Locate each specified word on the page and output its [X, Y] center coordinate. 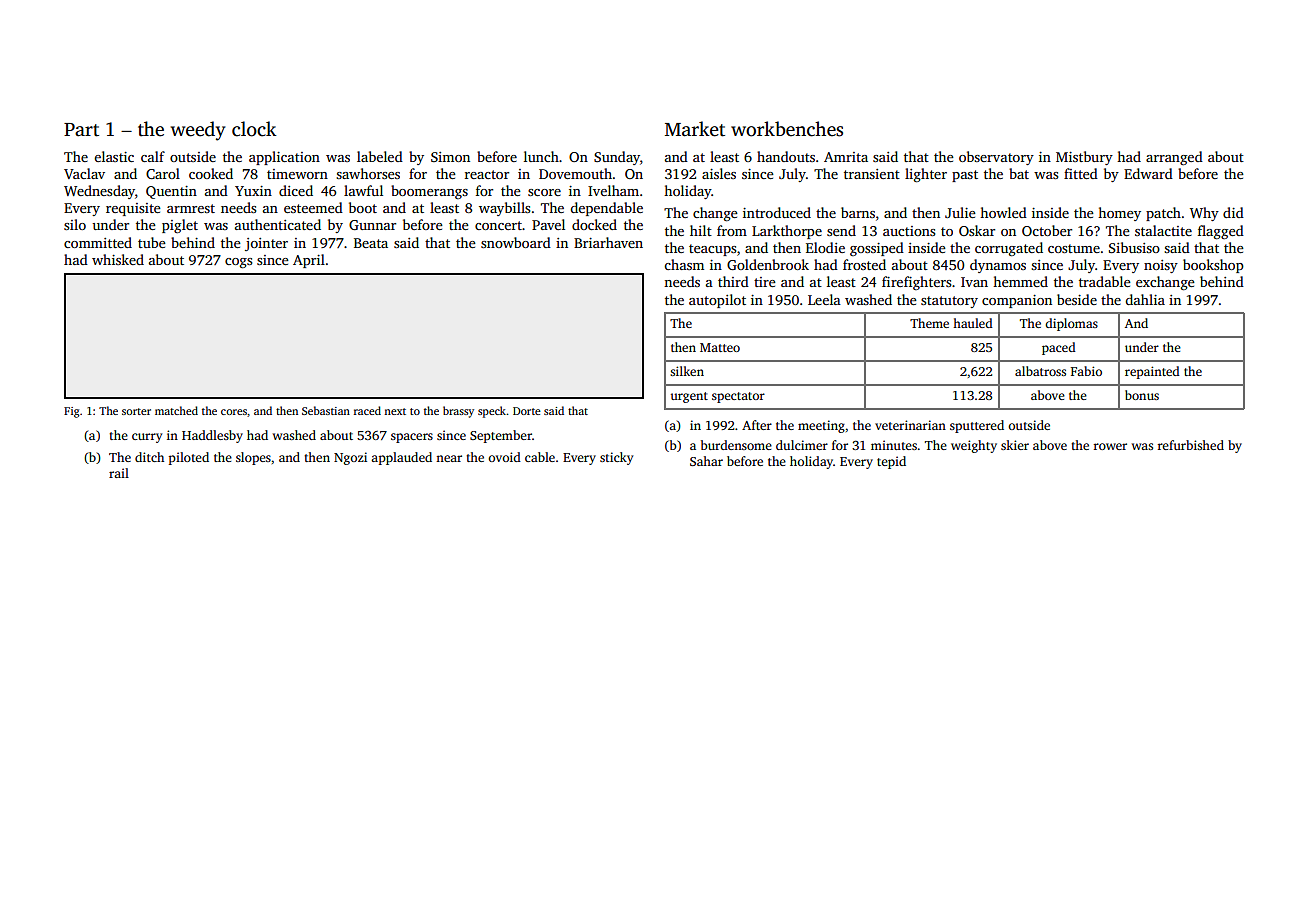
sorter [136, 411]
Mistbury [1084, 158]
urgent [689, 397]
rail [119, 473]
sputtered [977, 426]
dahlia [1145, 299]
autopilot [717, 301]
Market [695, 129]
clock [254, 129]
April [309, 261]
